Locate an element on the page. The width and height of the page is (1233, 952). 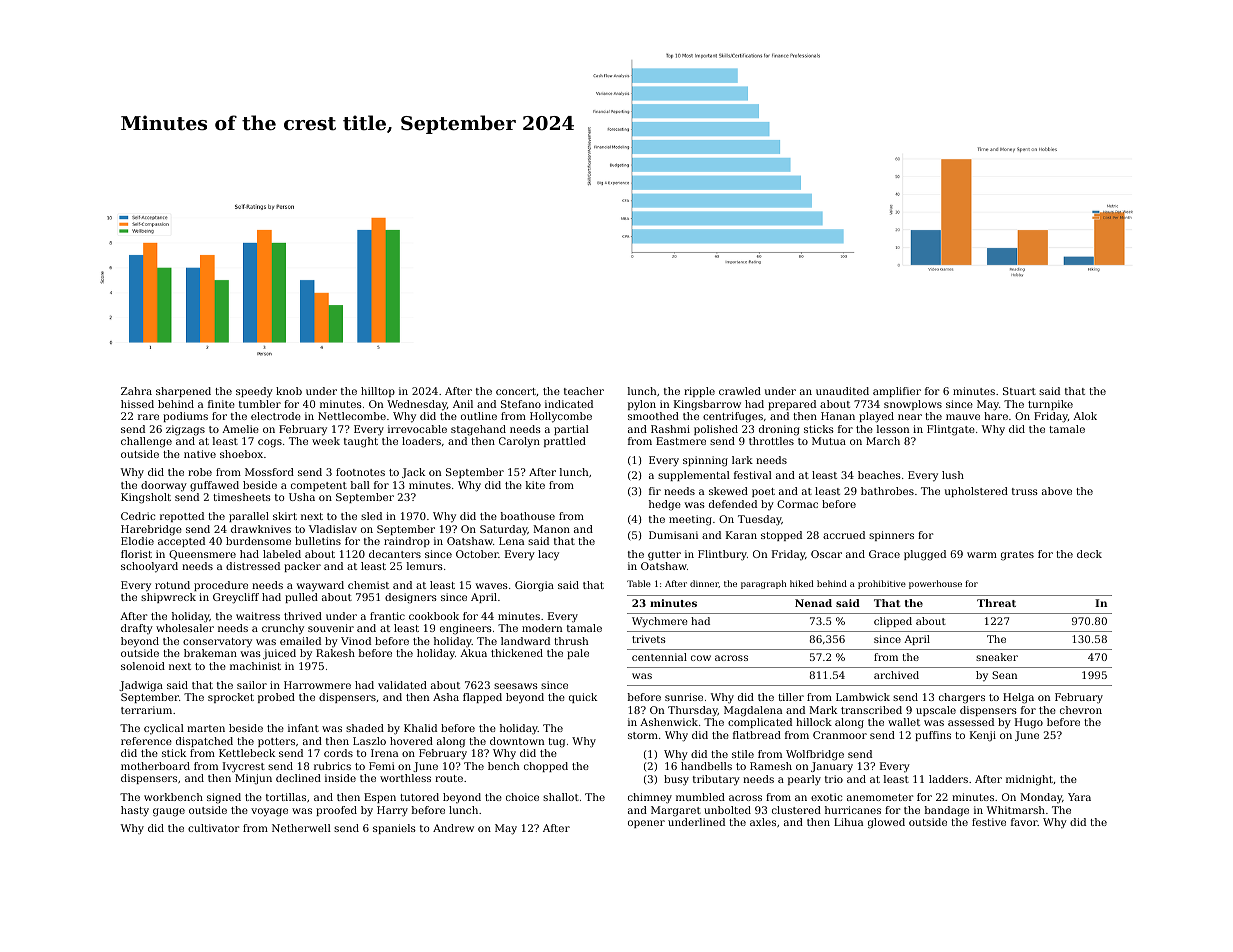
complicated is located at coordinates (760, 723).
